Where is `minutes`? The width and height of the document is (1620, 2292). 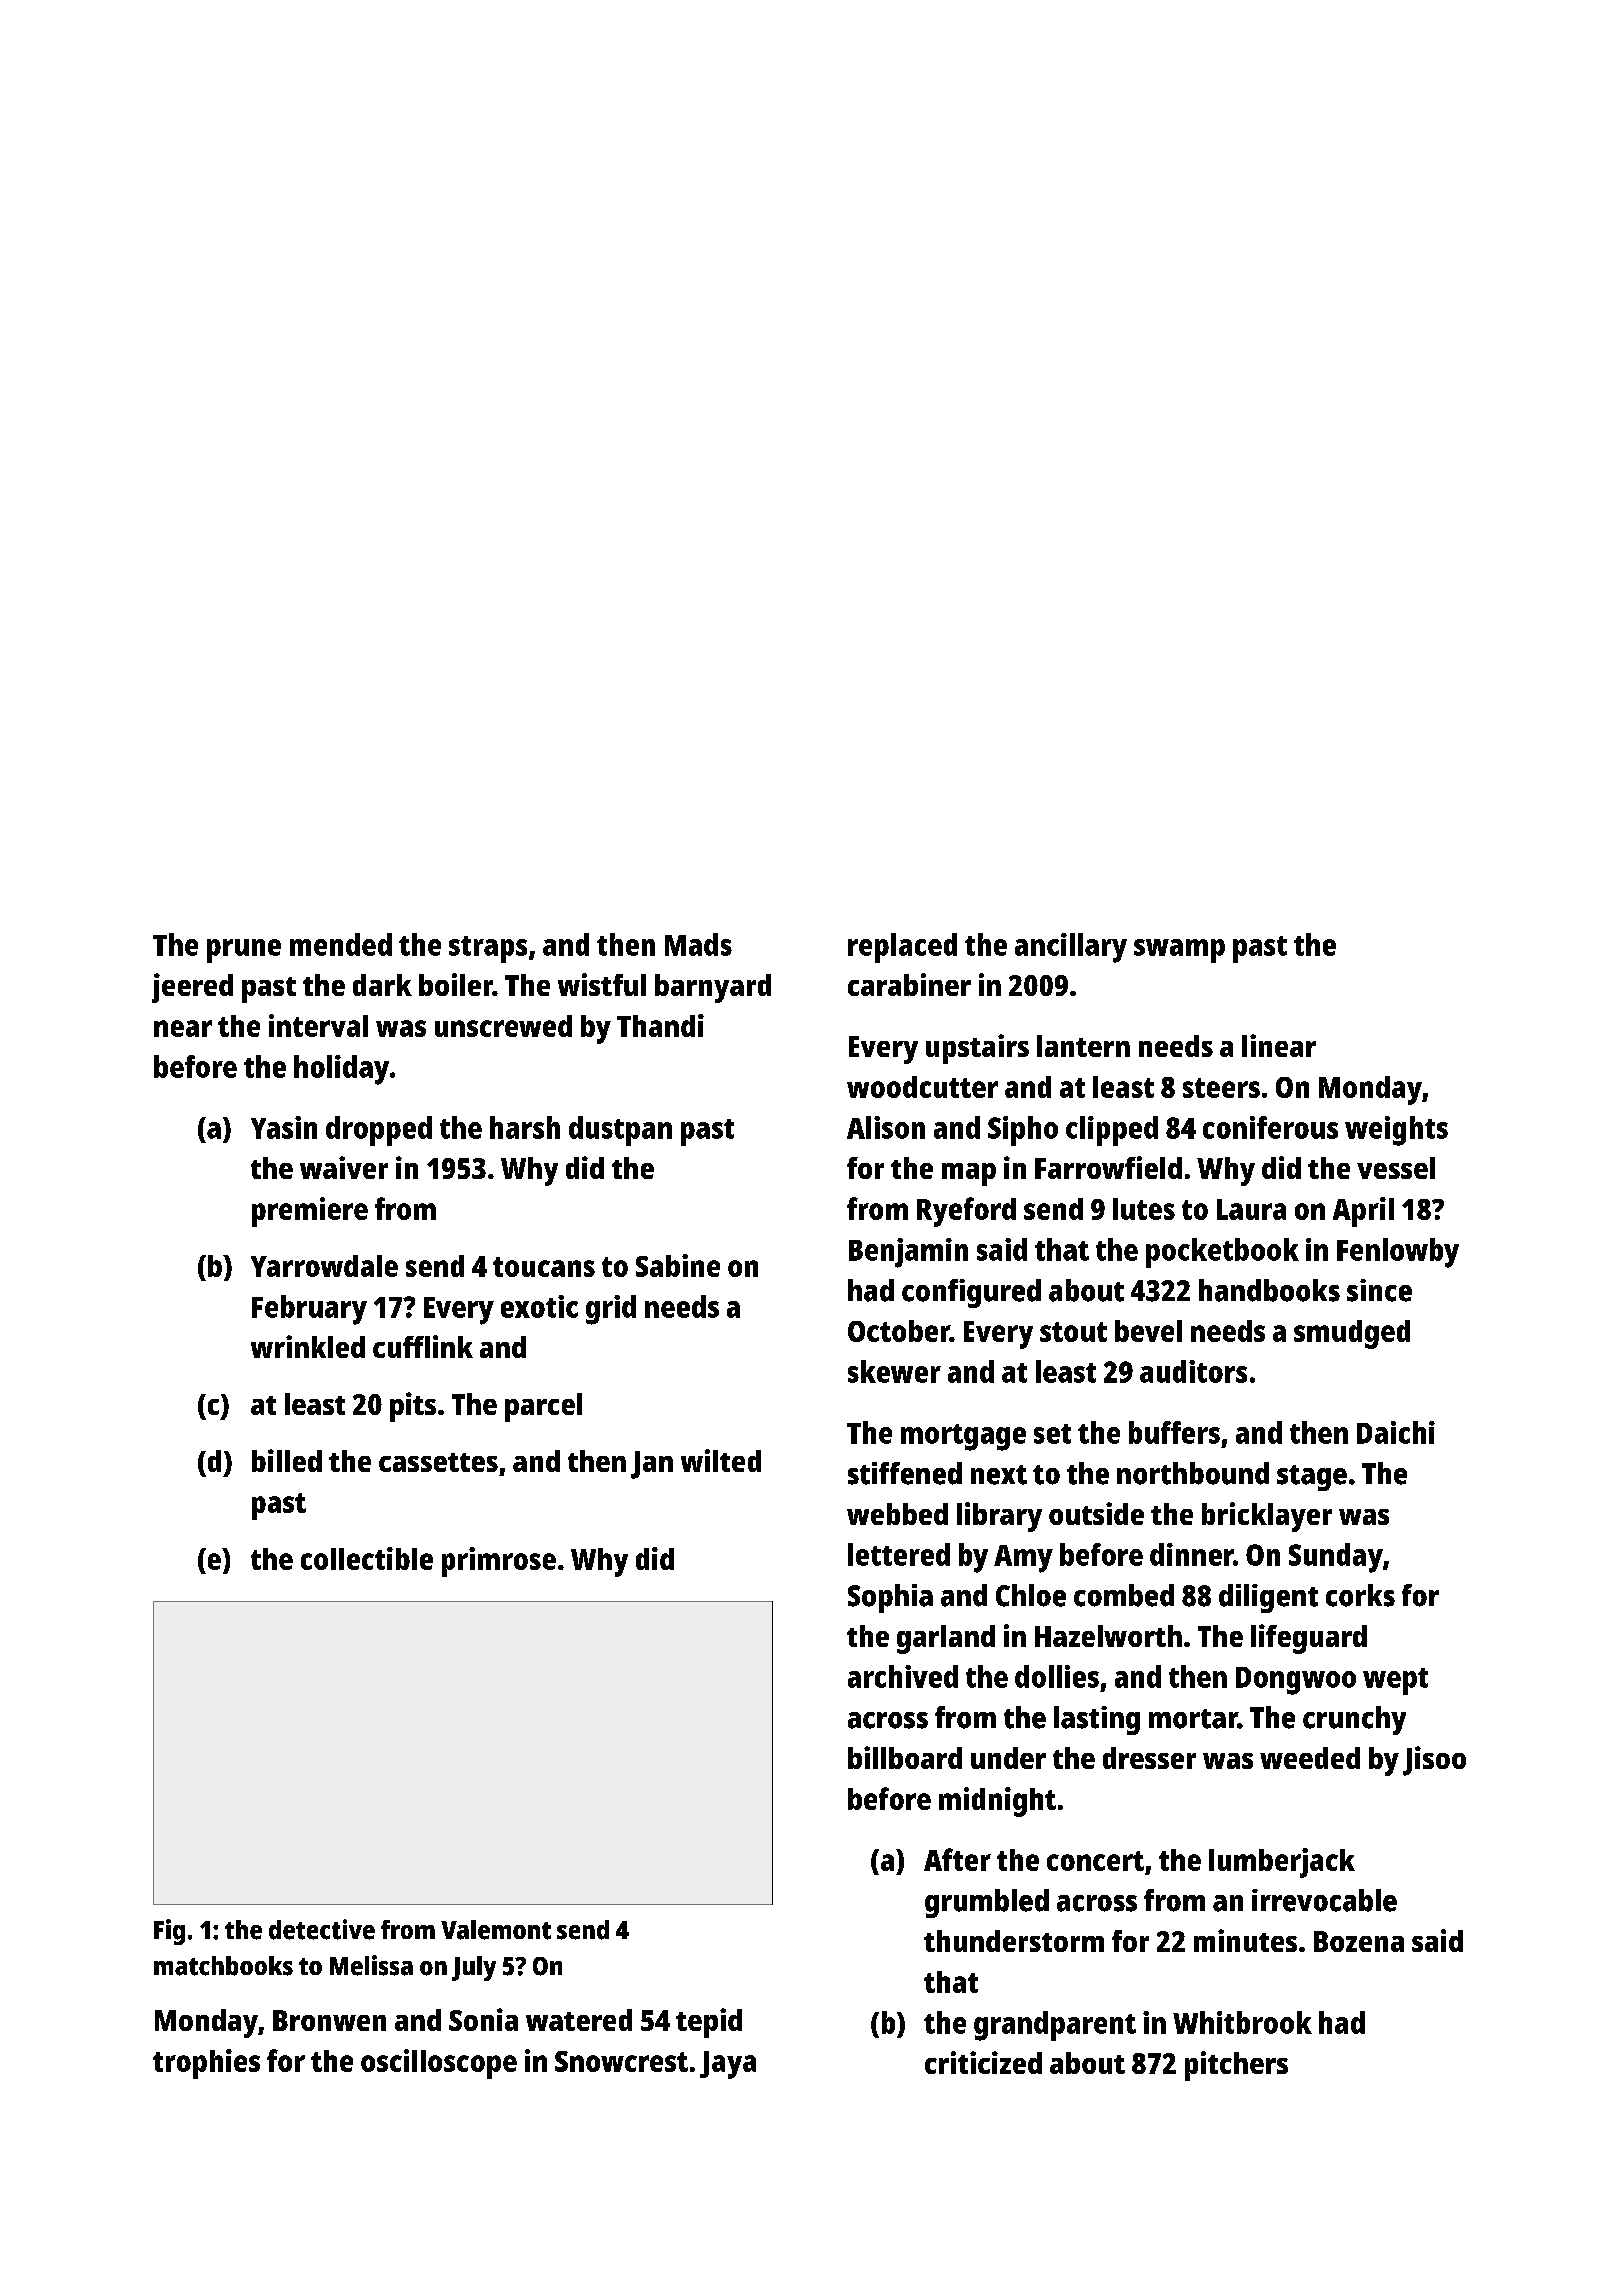 minutes is located at coordinates (1245, 1940).
